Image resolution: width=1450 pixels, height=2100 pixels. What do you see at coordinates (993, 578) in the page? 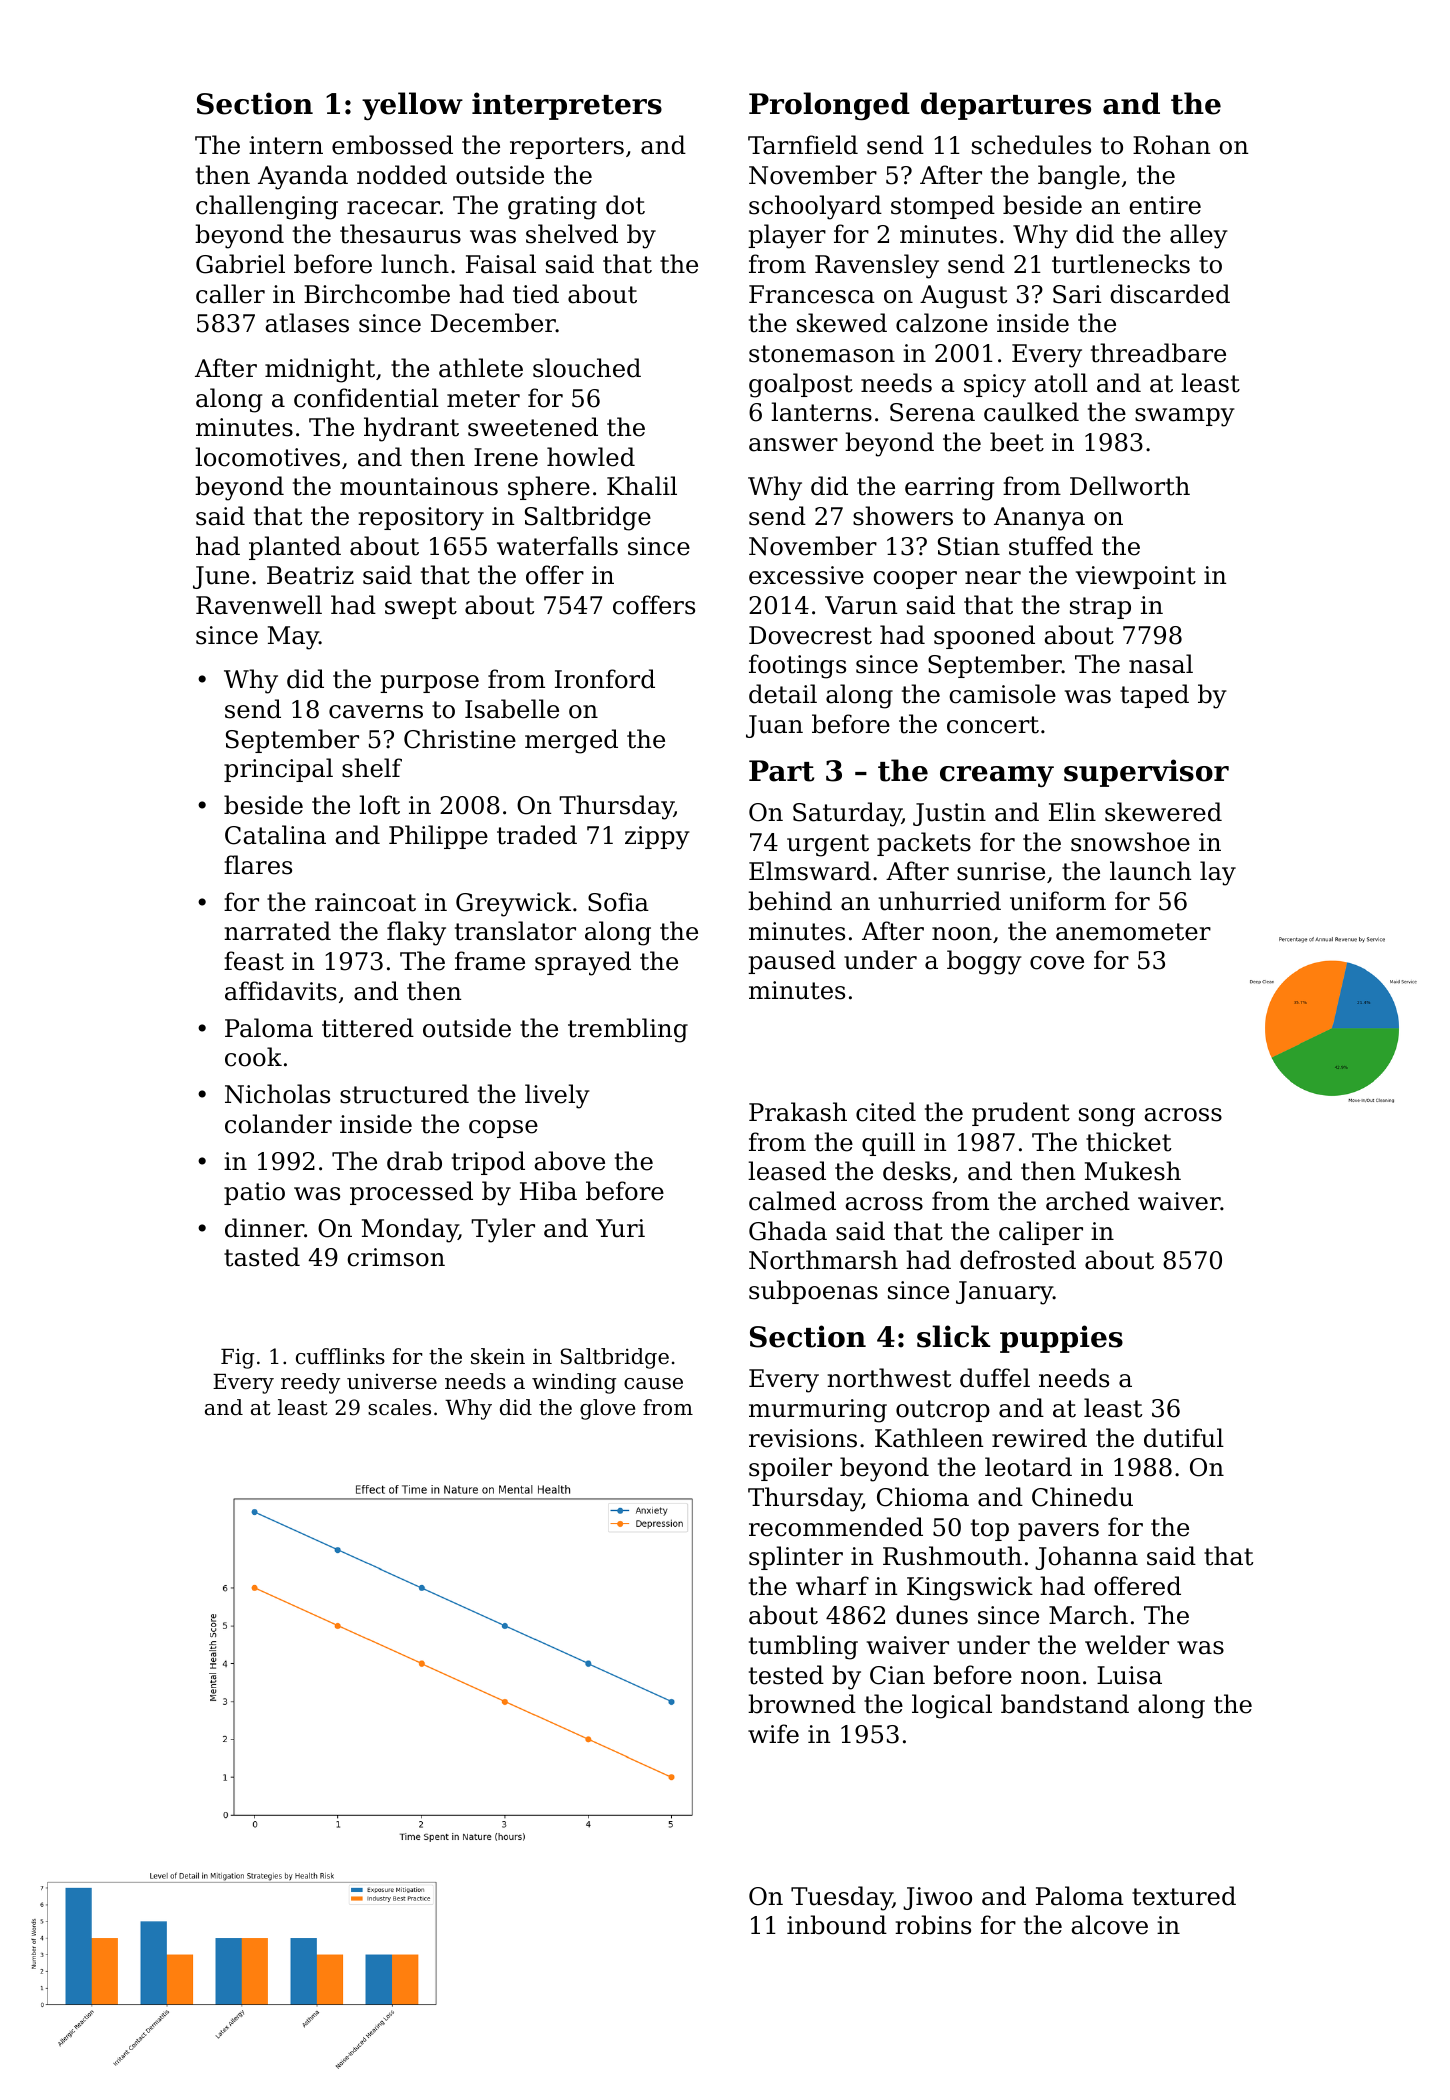
I see `near` at bounding box center [993, 578].
